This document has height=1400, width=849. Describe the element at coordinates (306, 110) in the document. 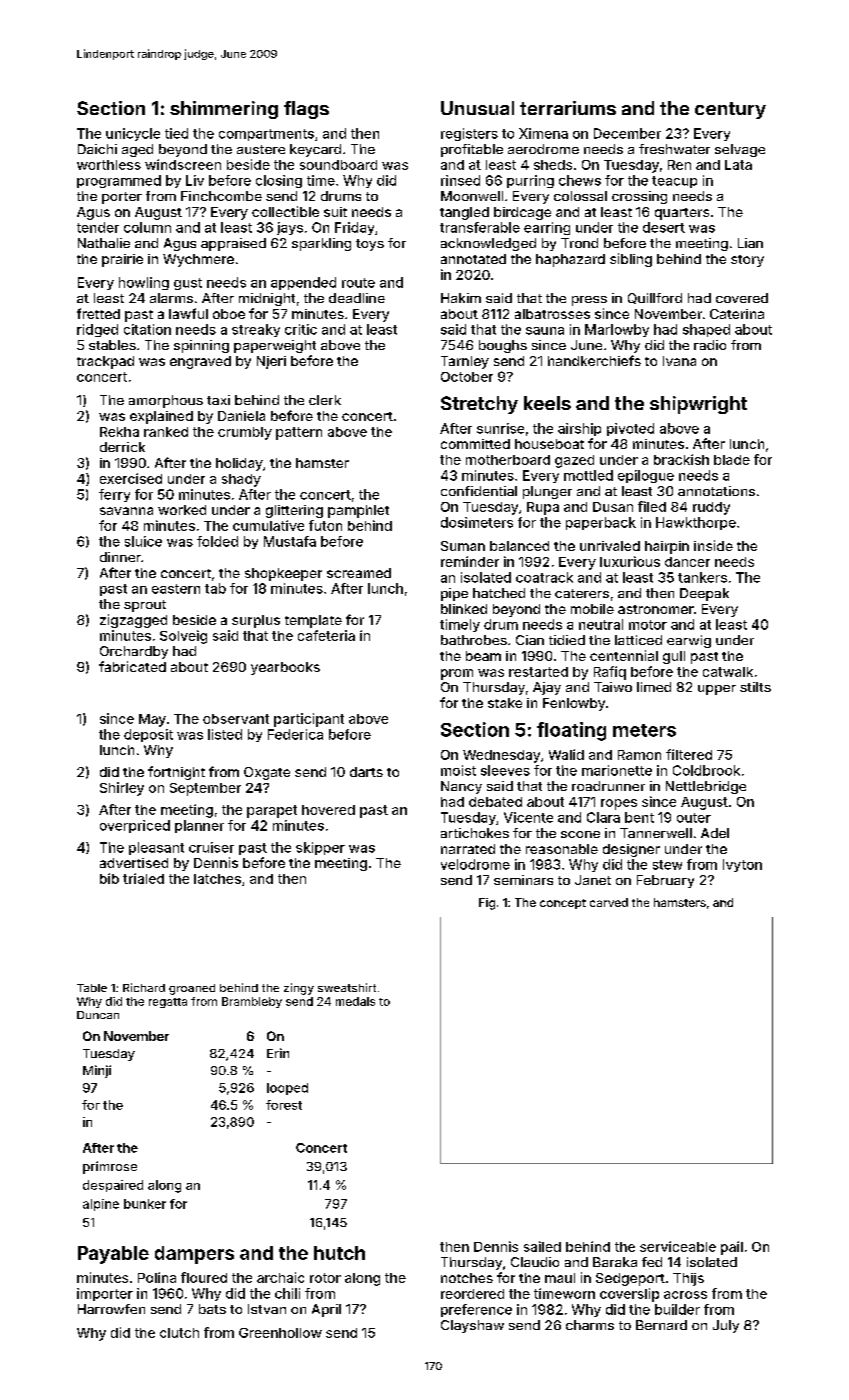

I see `flags` at that location.
